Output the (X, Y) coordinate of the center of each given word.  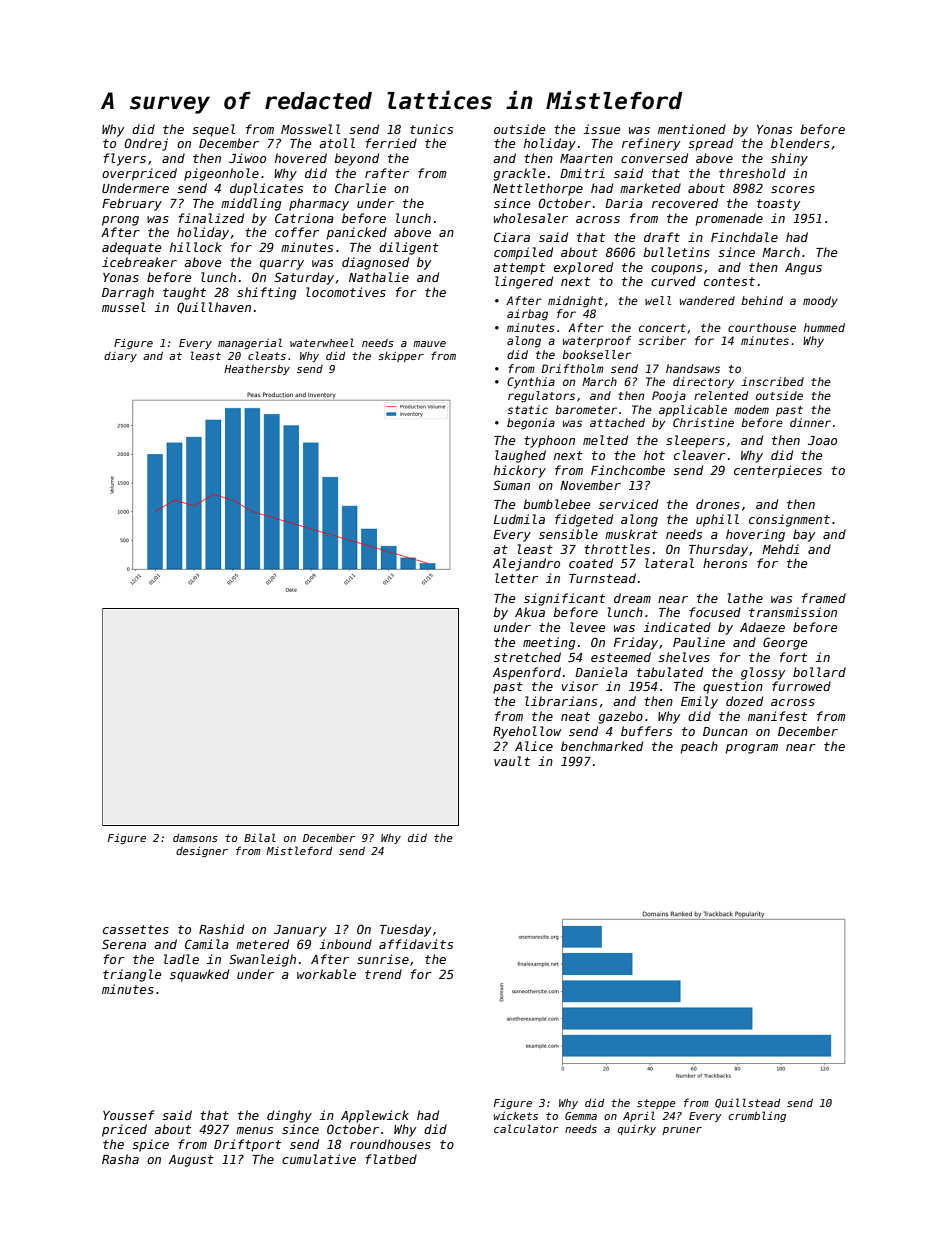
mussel (124, 307)
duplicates (266, 189)
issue (602, 129)
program (752, 749)
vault (512, 761)
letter (516, 578)
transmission (793, 612)
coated (591, 563)
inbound (345, 944)
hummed (824, 327)
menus (254, 1130)
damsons (195, 838)
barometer (586, 409)
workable (326, 974)
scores (793, 189)
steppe (656, 1104)
